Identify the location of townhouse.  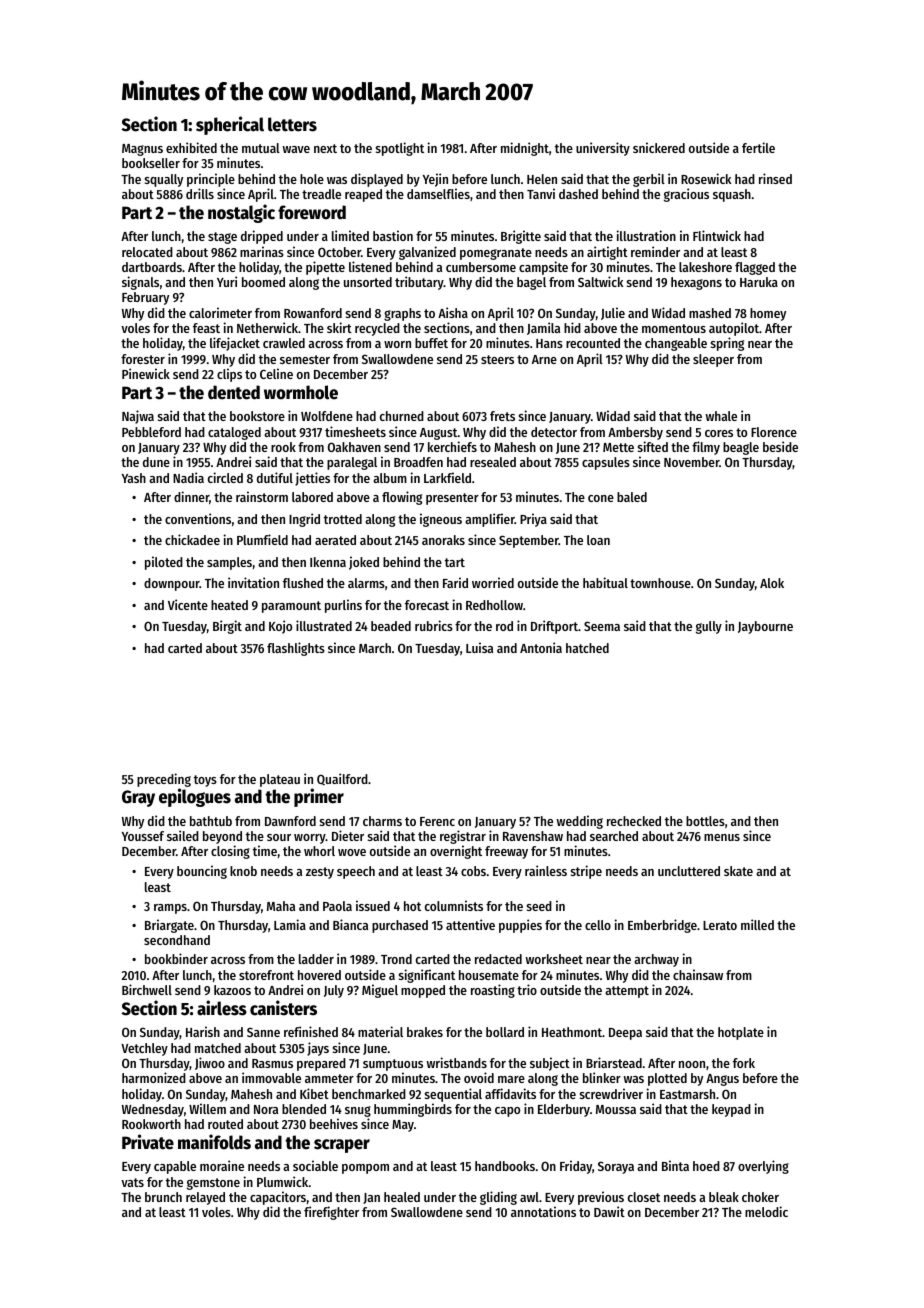
(660, 583).
